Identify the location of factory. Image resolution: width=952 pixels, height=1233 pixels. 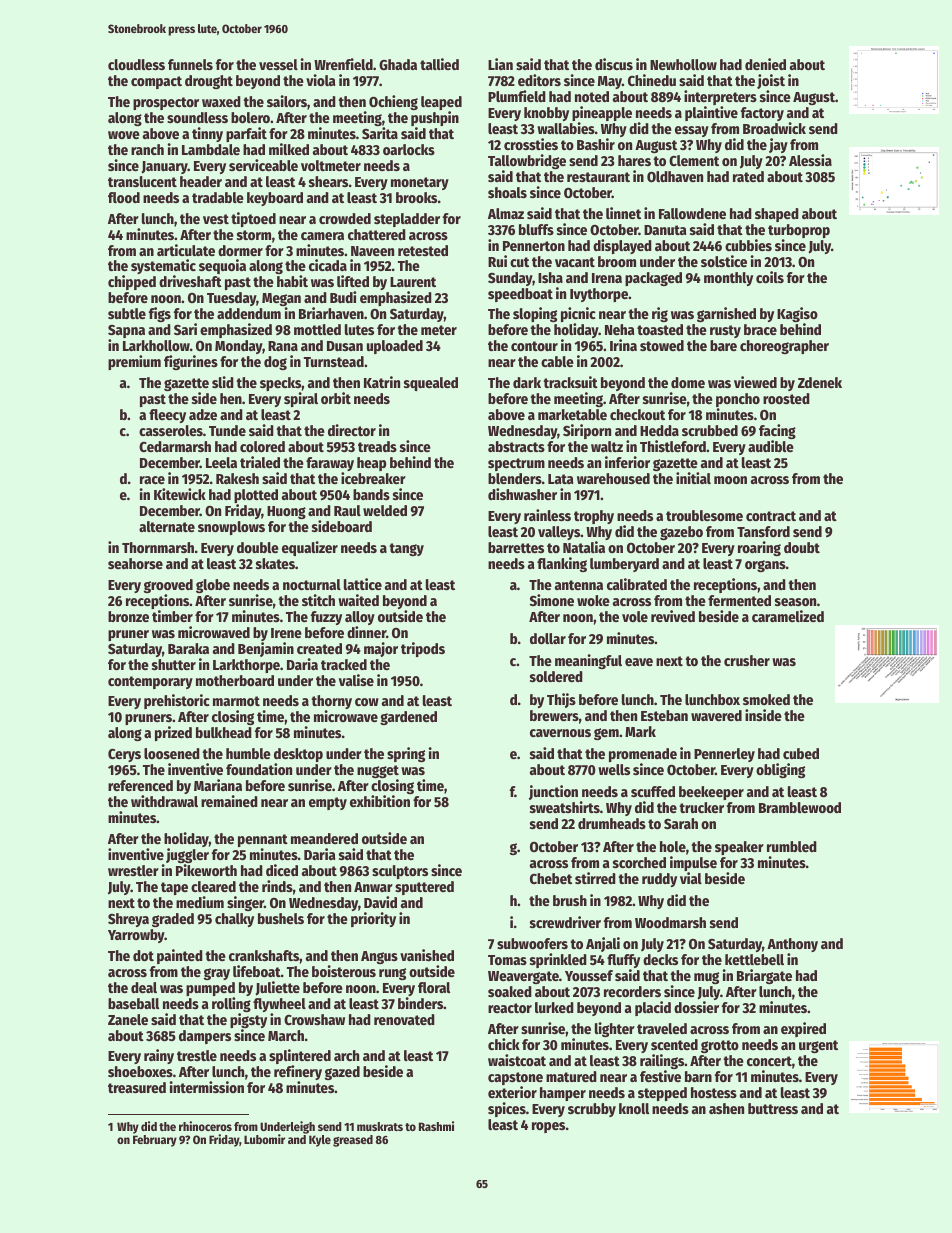
(762, 114).
